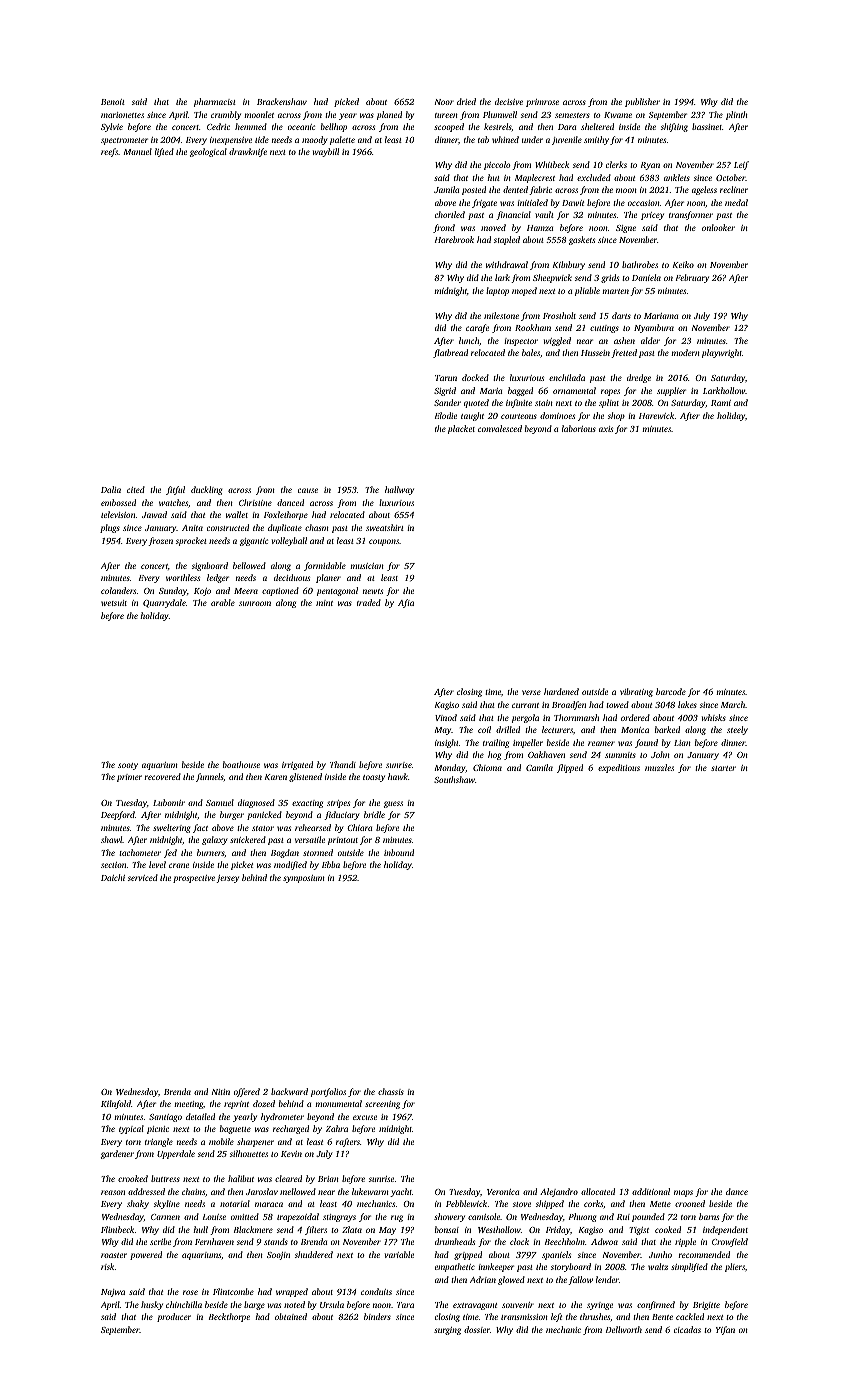 The height and width of the screenshot is (1400, 849). What do you see at coordinates (674, 127) in the screenshot?
I see `shifting` at bounding box center [674, 127].
